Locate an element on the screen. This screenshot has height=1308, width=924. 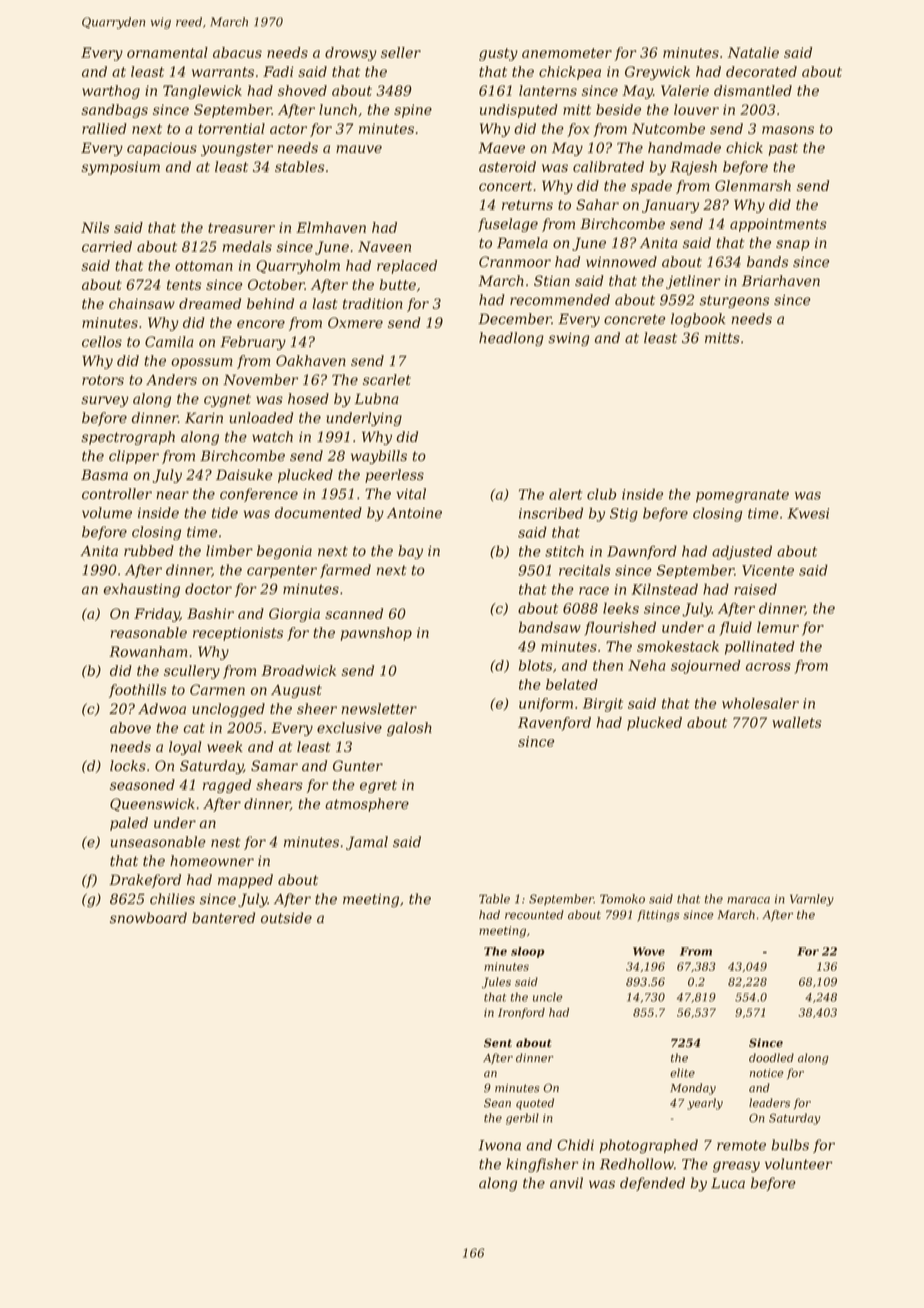
symposium is located at coordinates (120, 168).
